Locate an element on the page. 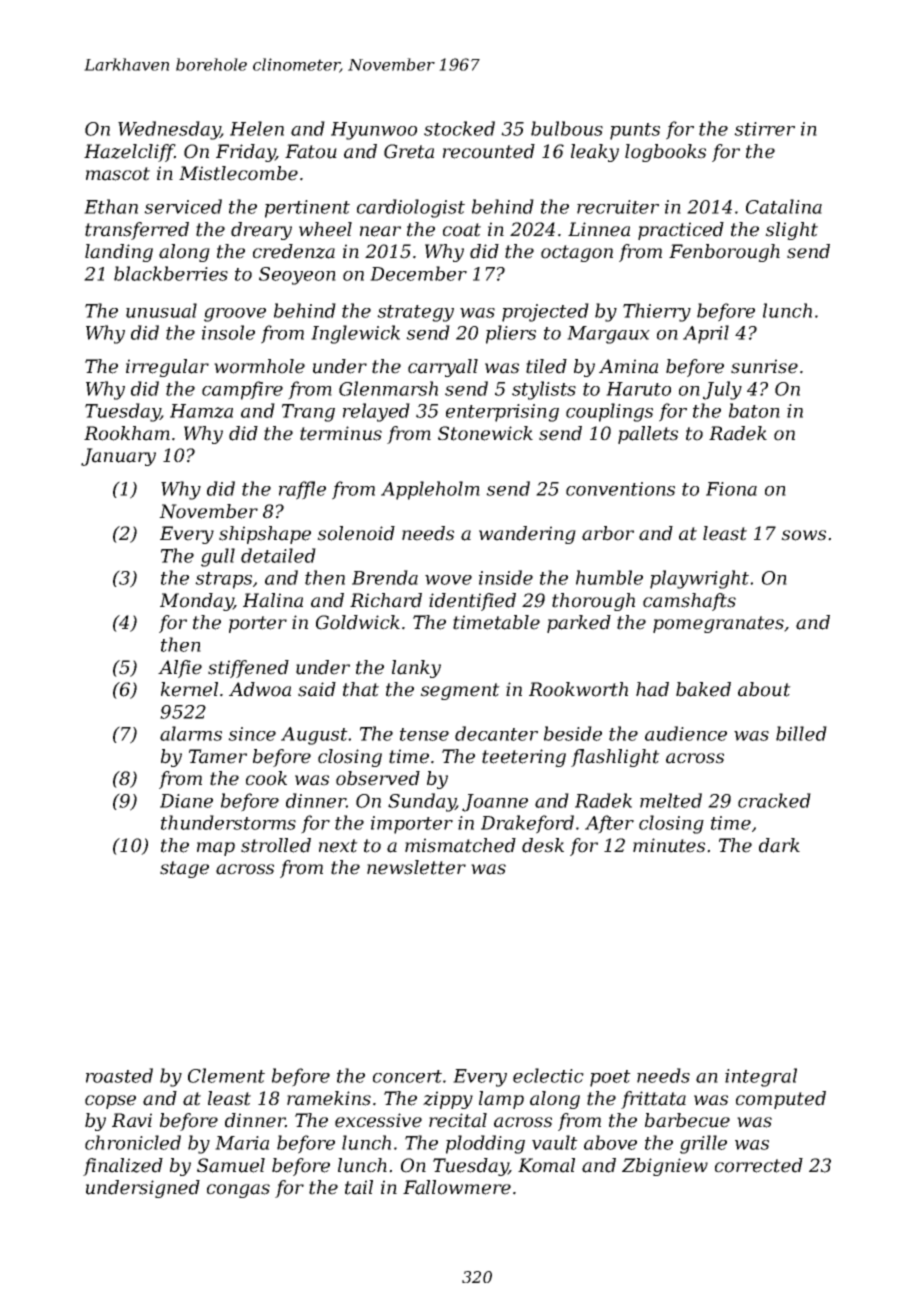 Image resolution: width=924 pixels, height=1308 pixels. stocked is located at coordinates (459, 128).
